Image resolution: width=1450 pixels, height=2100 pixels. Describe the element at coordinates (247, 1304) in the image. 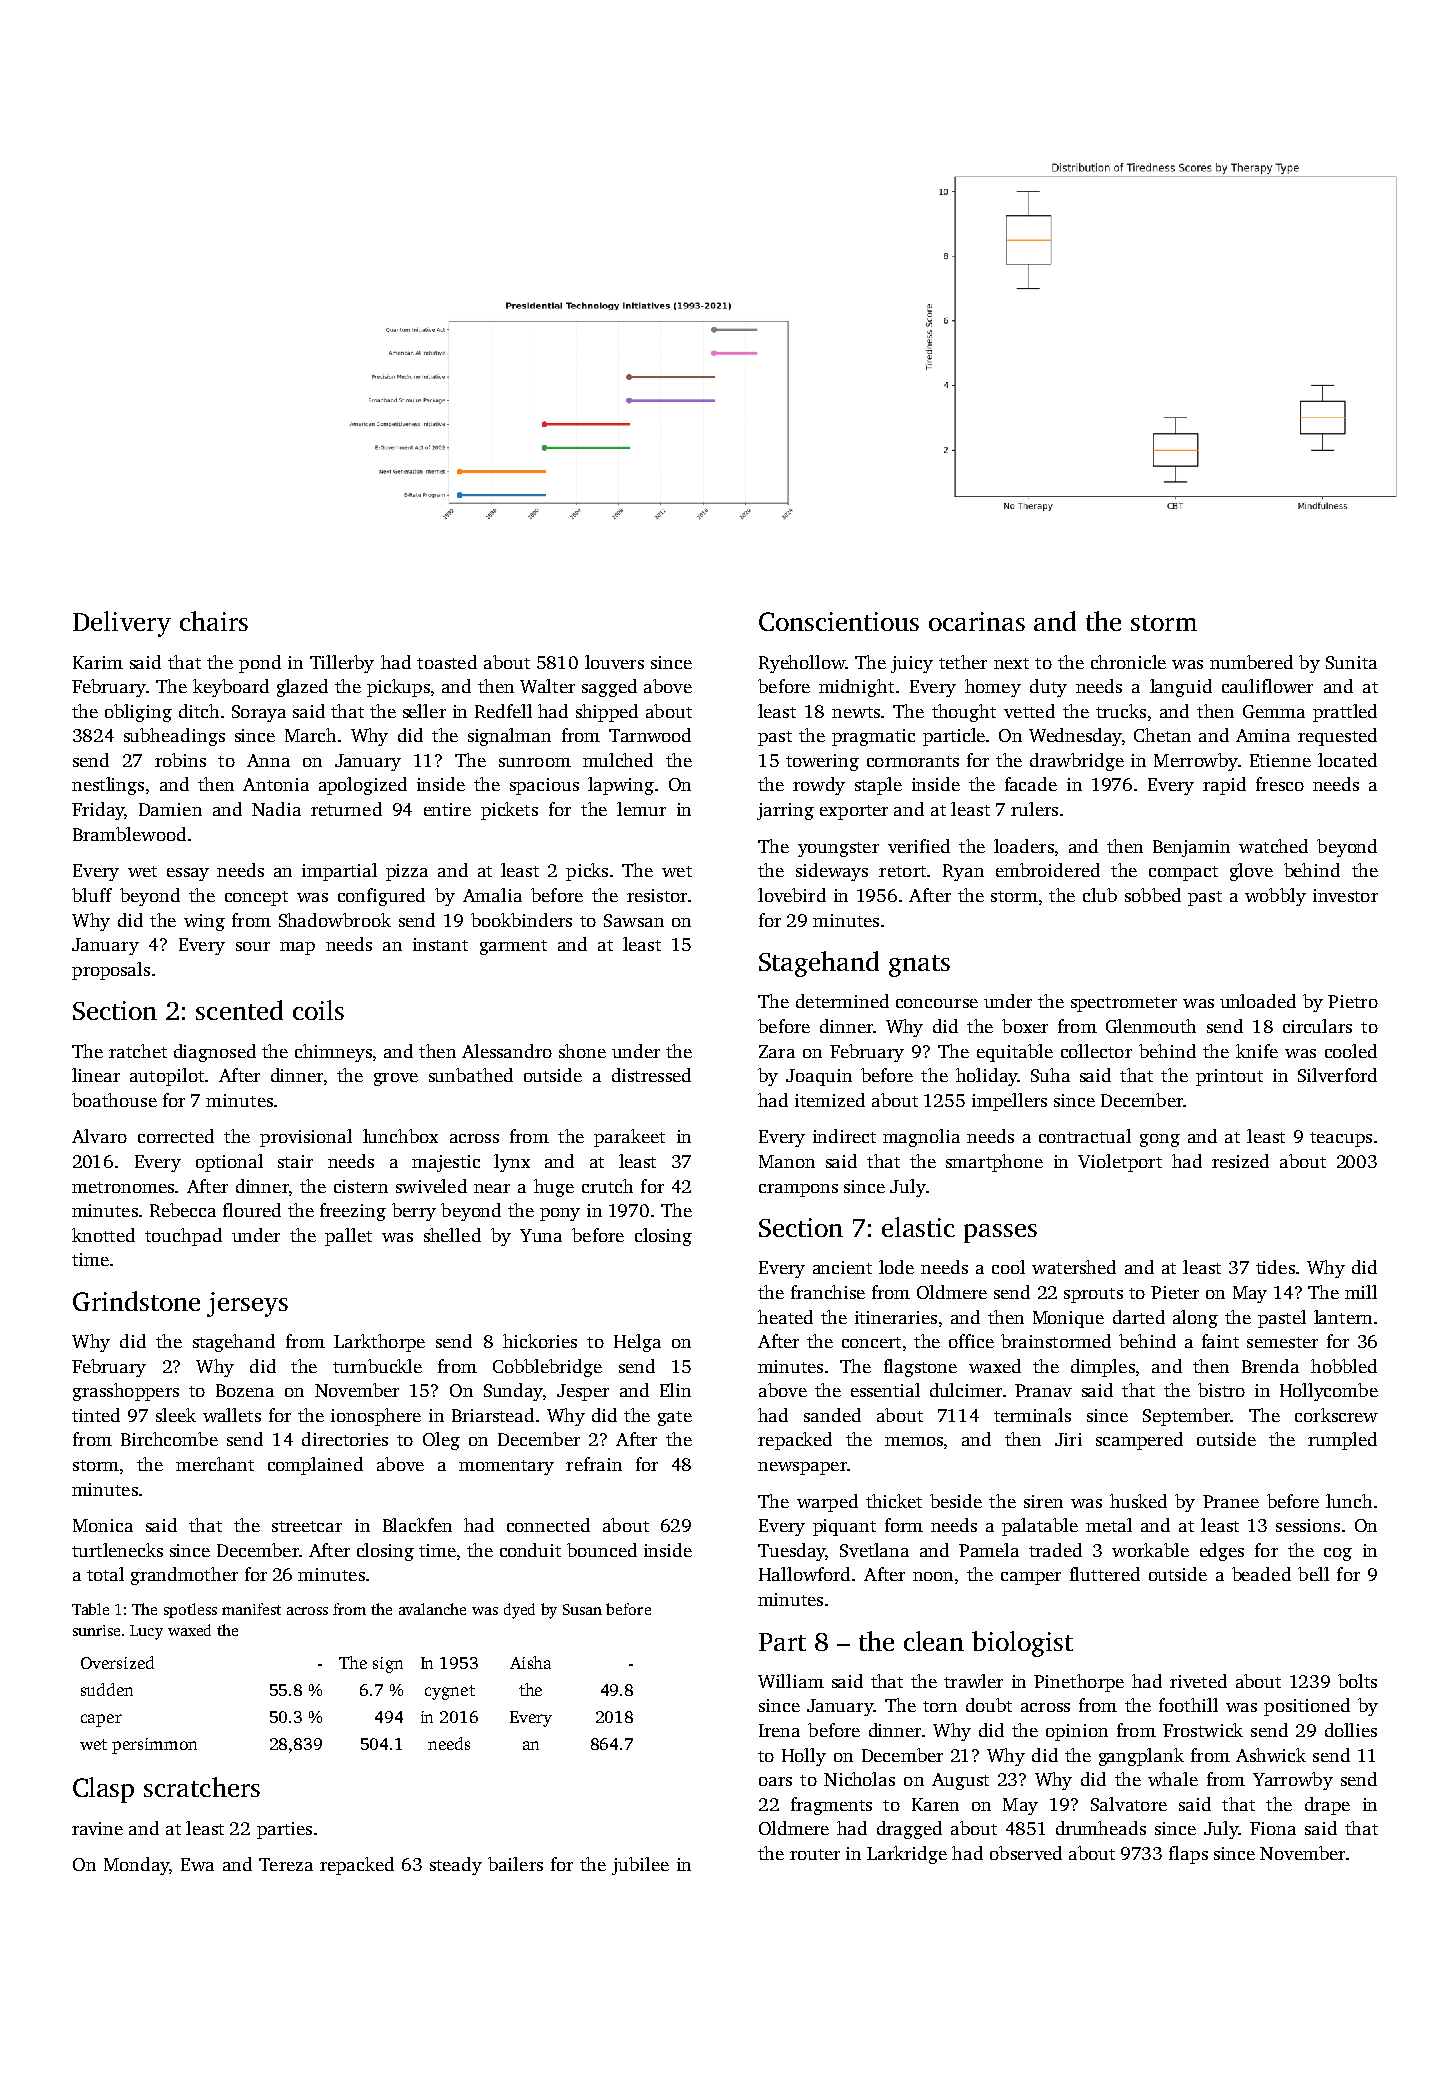

I see `jerseys` at that location.
